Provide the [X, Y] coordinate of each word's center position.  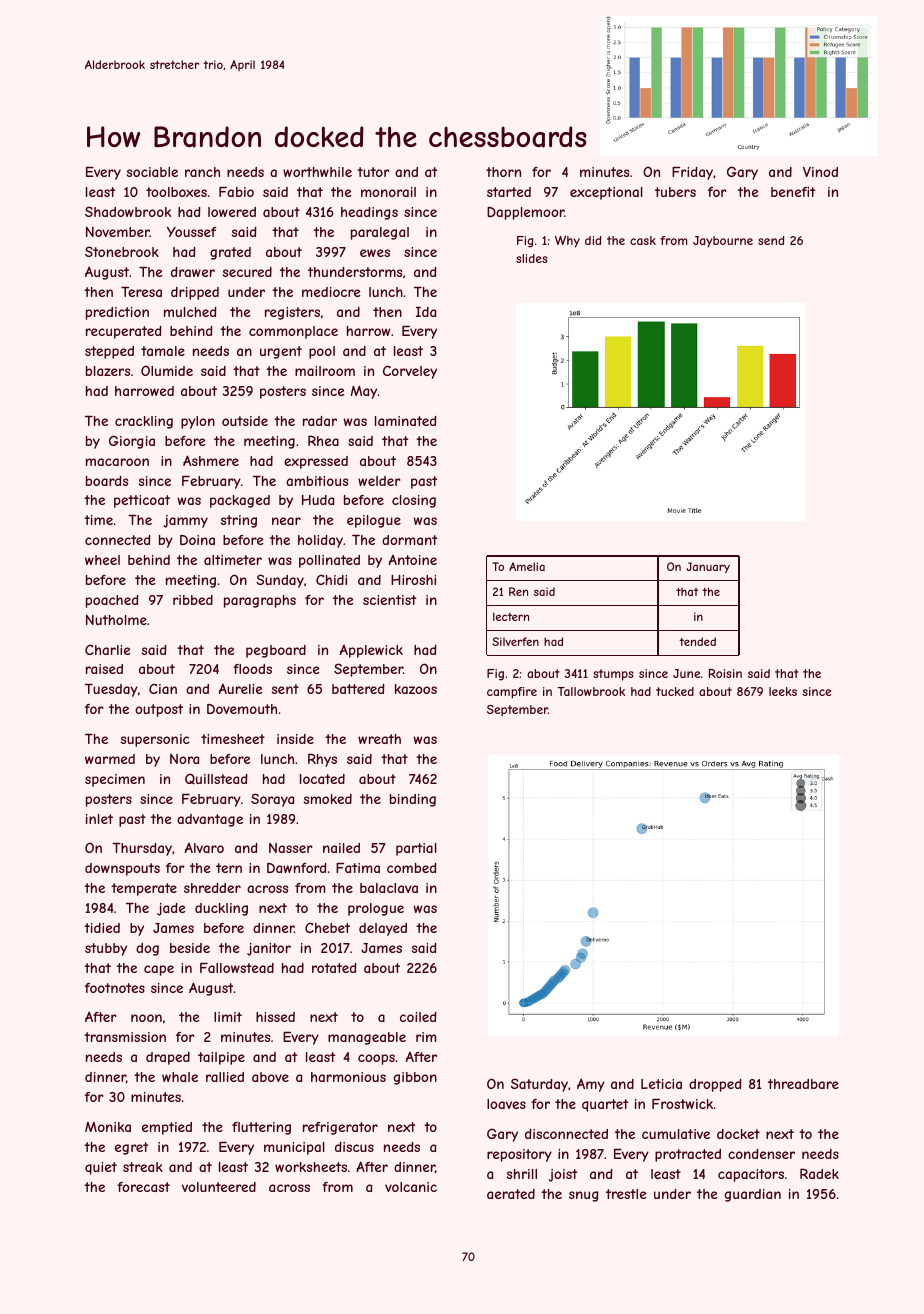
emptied [167, 1128]
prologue [376, 909]
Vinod [820, 172]
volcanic [411, 1187]
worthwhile [317, 172]
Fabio [236, 191]
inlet [99, 819]
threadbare [803, 1084]
